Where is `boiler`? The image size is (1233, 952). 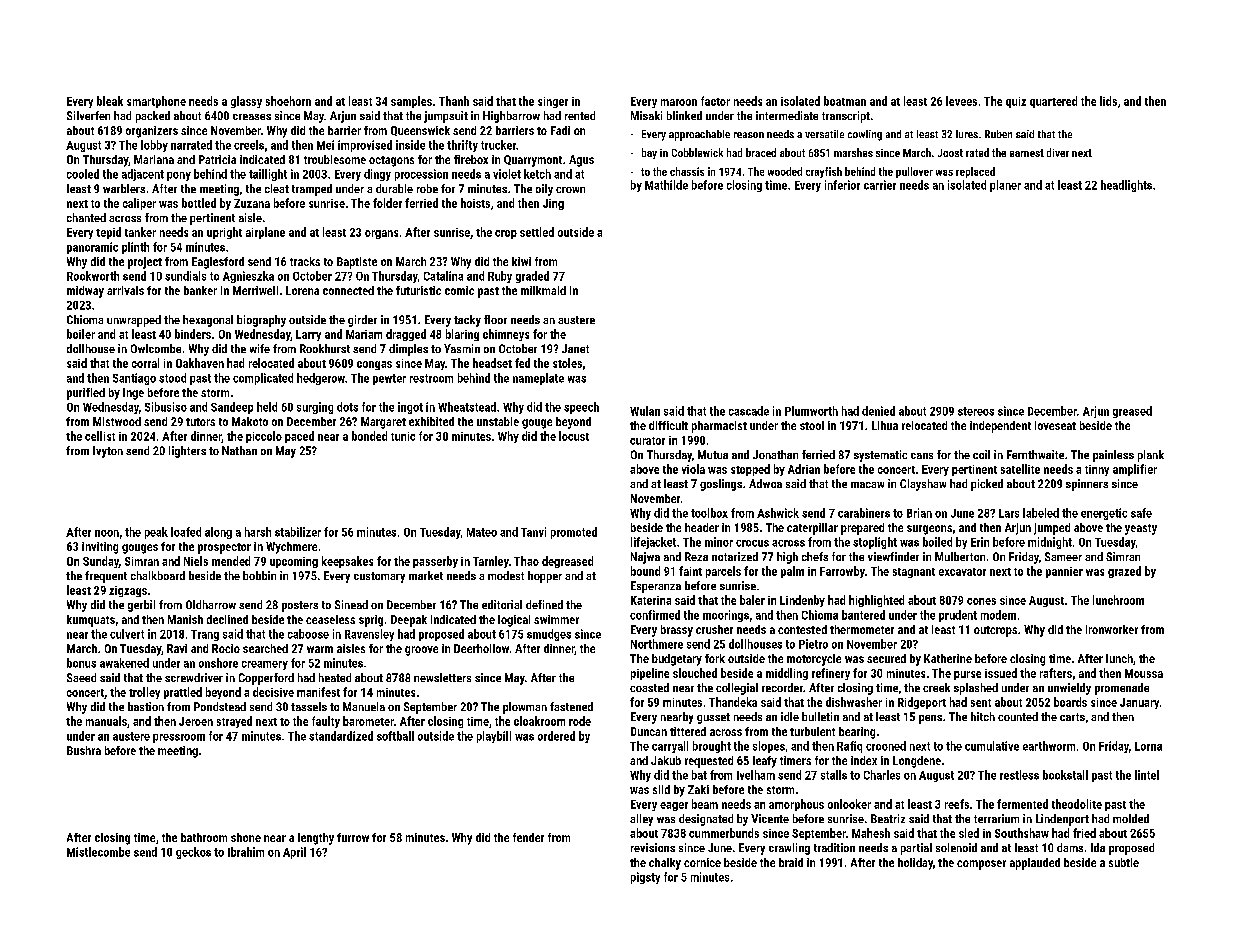
boiler is located at coordinates (81, 334).
